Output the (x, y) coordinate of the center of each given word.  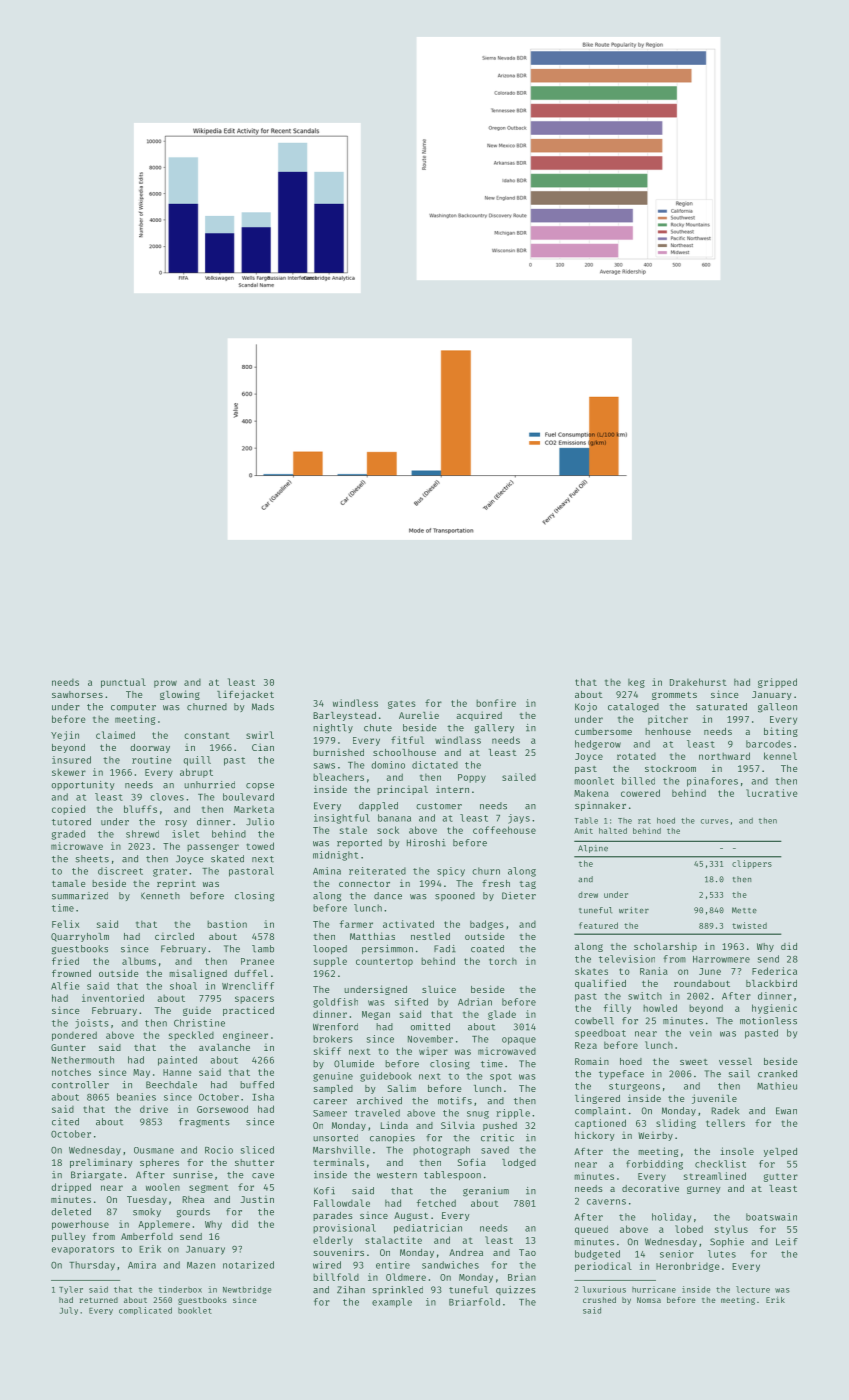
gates (402, 704)
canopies (392, 1138)
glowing (180, 695)
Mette (744, 910)
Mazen (201, 1265)
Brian (522, 1277)
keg (636, 683)
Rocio (219, 1150)
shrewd (142, 834)
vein (701, 1033)
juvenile (714, 1099)
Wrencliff (248, 986)
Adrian (475, 1002)
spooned (455, 896)
